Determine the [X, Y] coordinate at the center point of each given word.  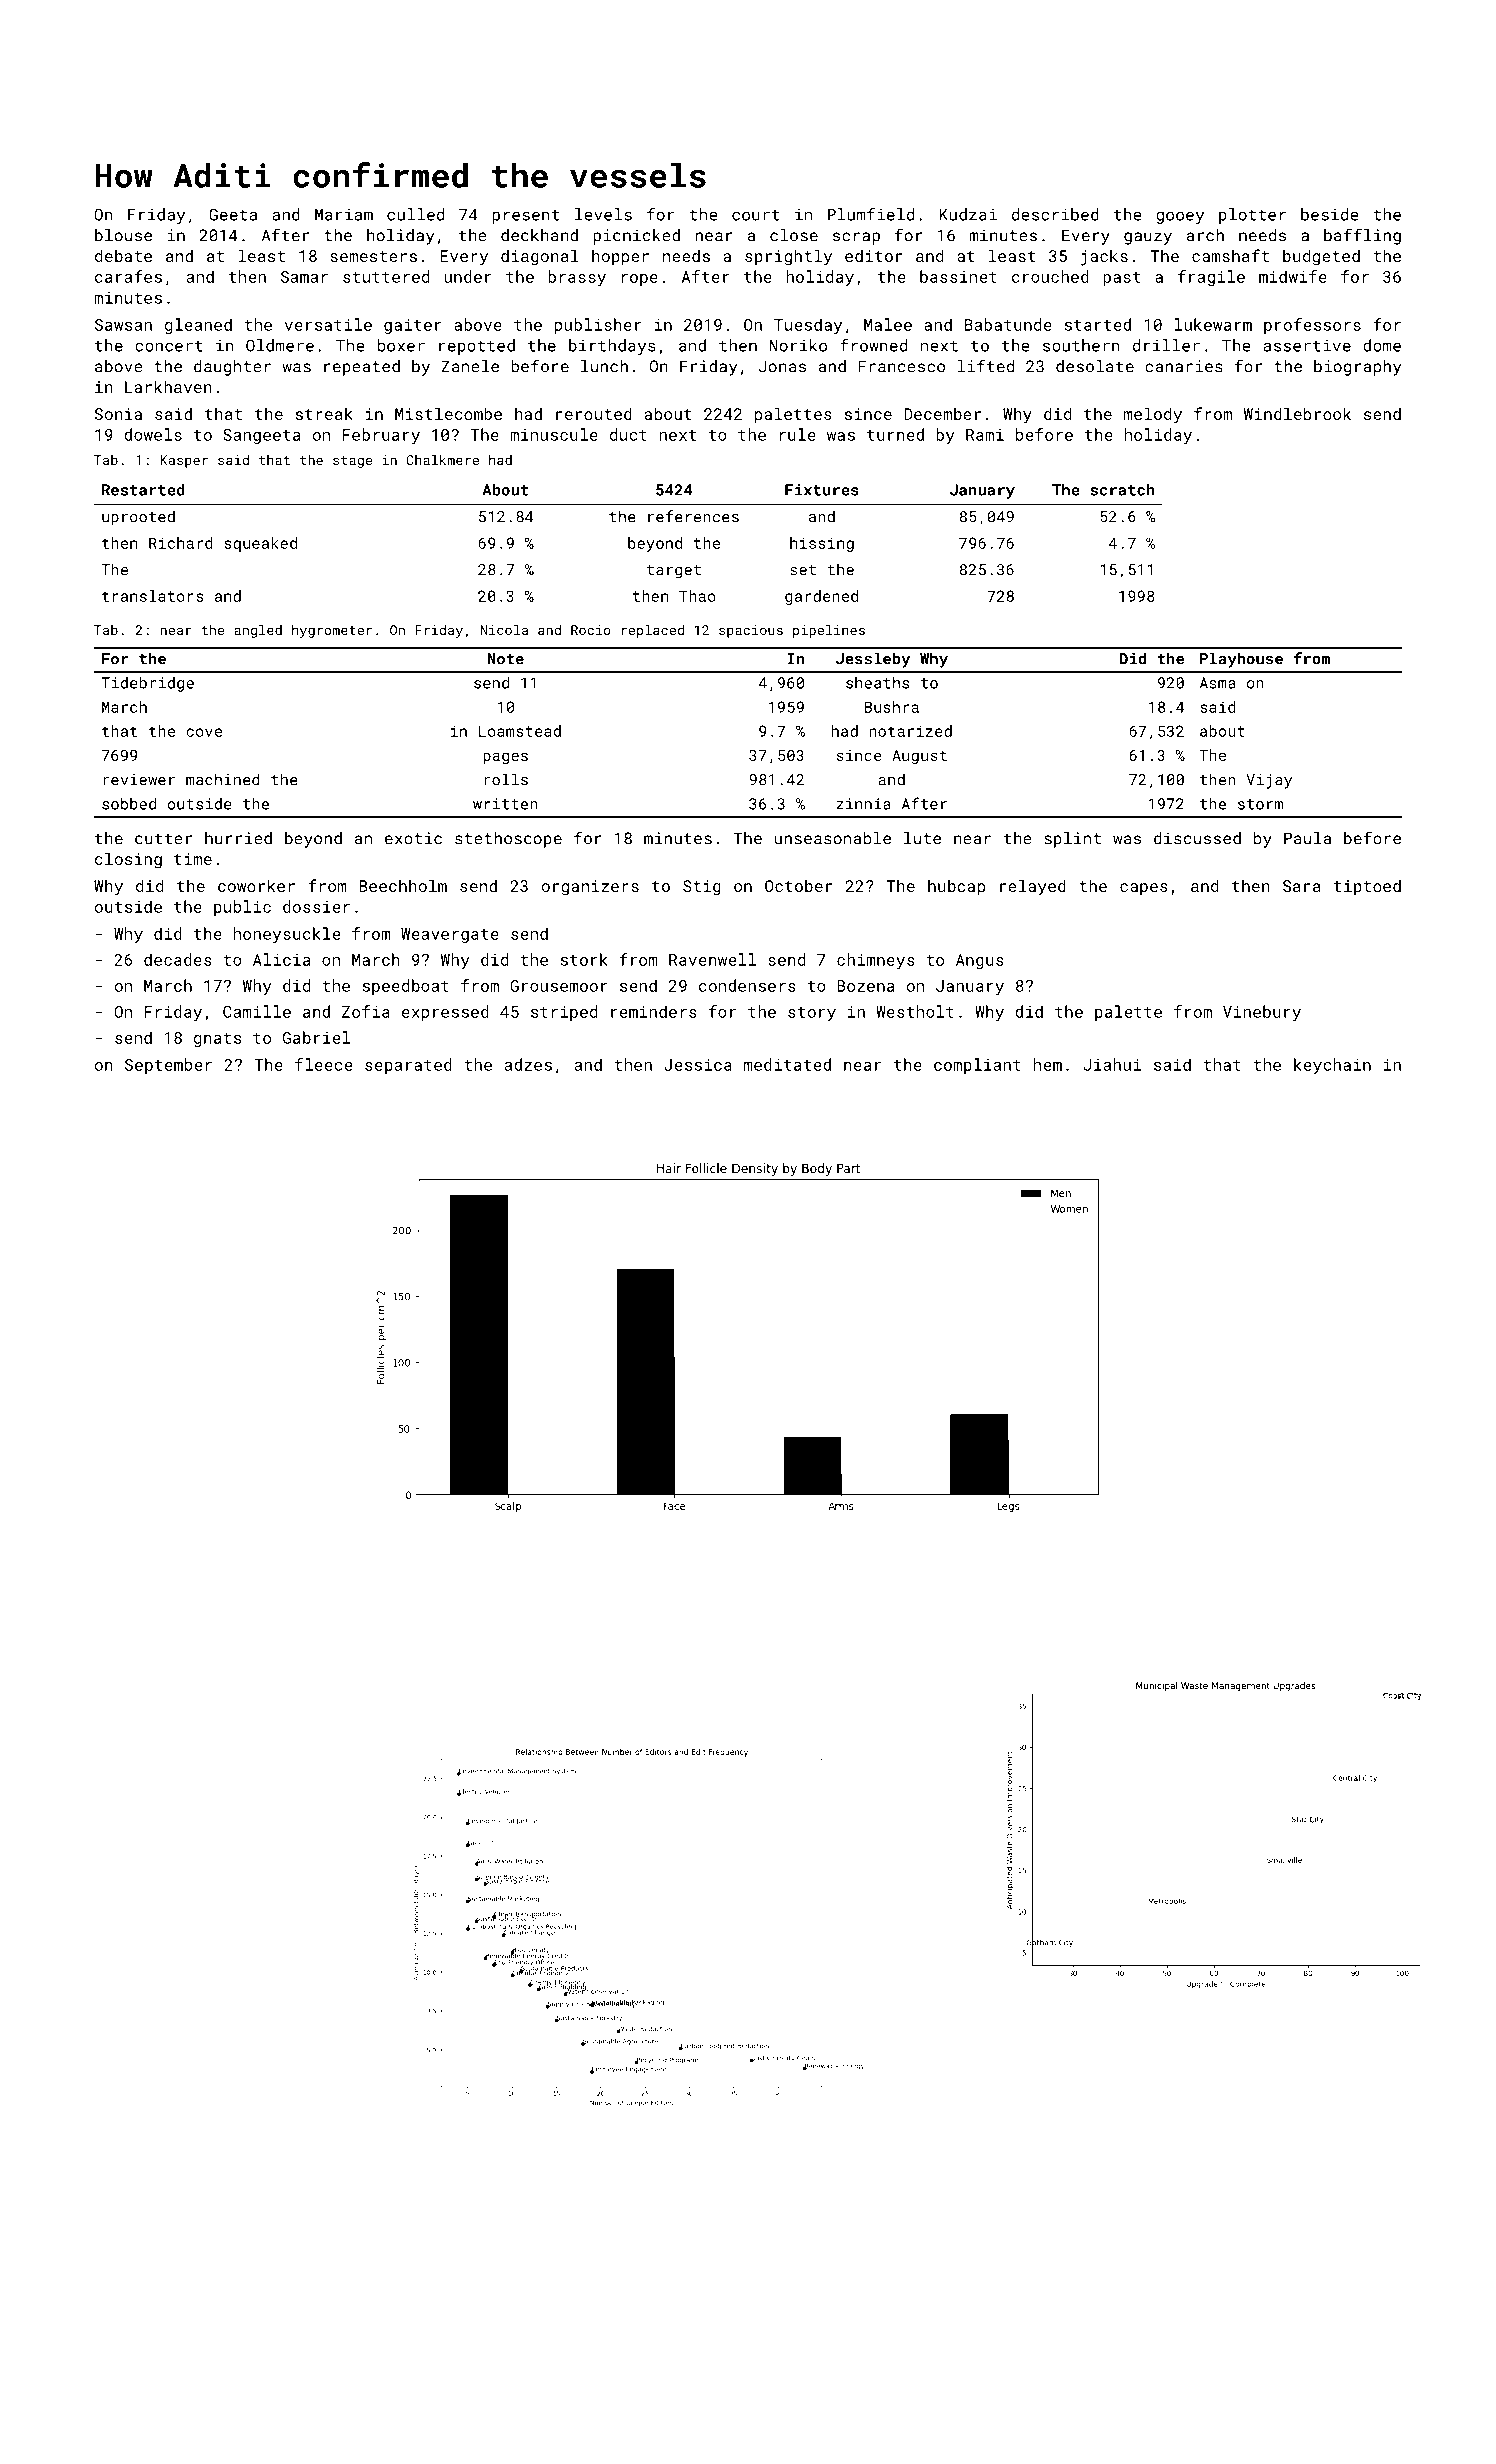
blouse [123, 235]
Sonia [118, 414]
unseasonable [832, 838]
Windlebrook [1297, 413]
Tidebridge [147, 684]
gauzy [1148, 238]
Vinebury [1262, 1013]
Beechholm [403, 885]
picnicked [636, 237]
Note [506, 659]
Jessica [698, 1065]
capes [1144, 889]
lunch [604, 366]
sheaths [877, 683]
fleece [324, 1064]
